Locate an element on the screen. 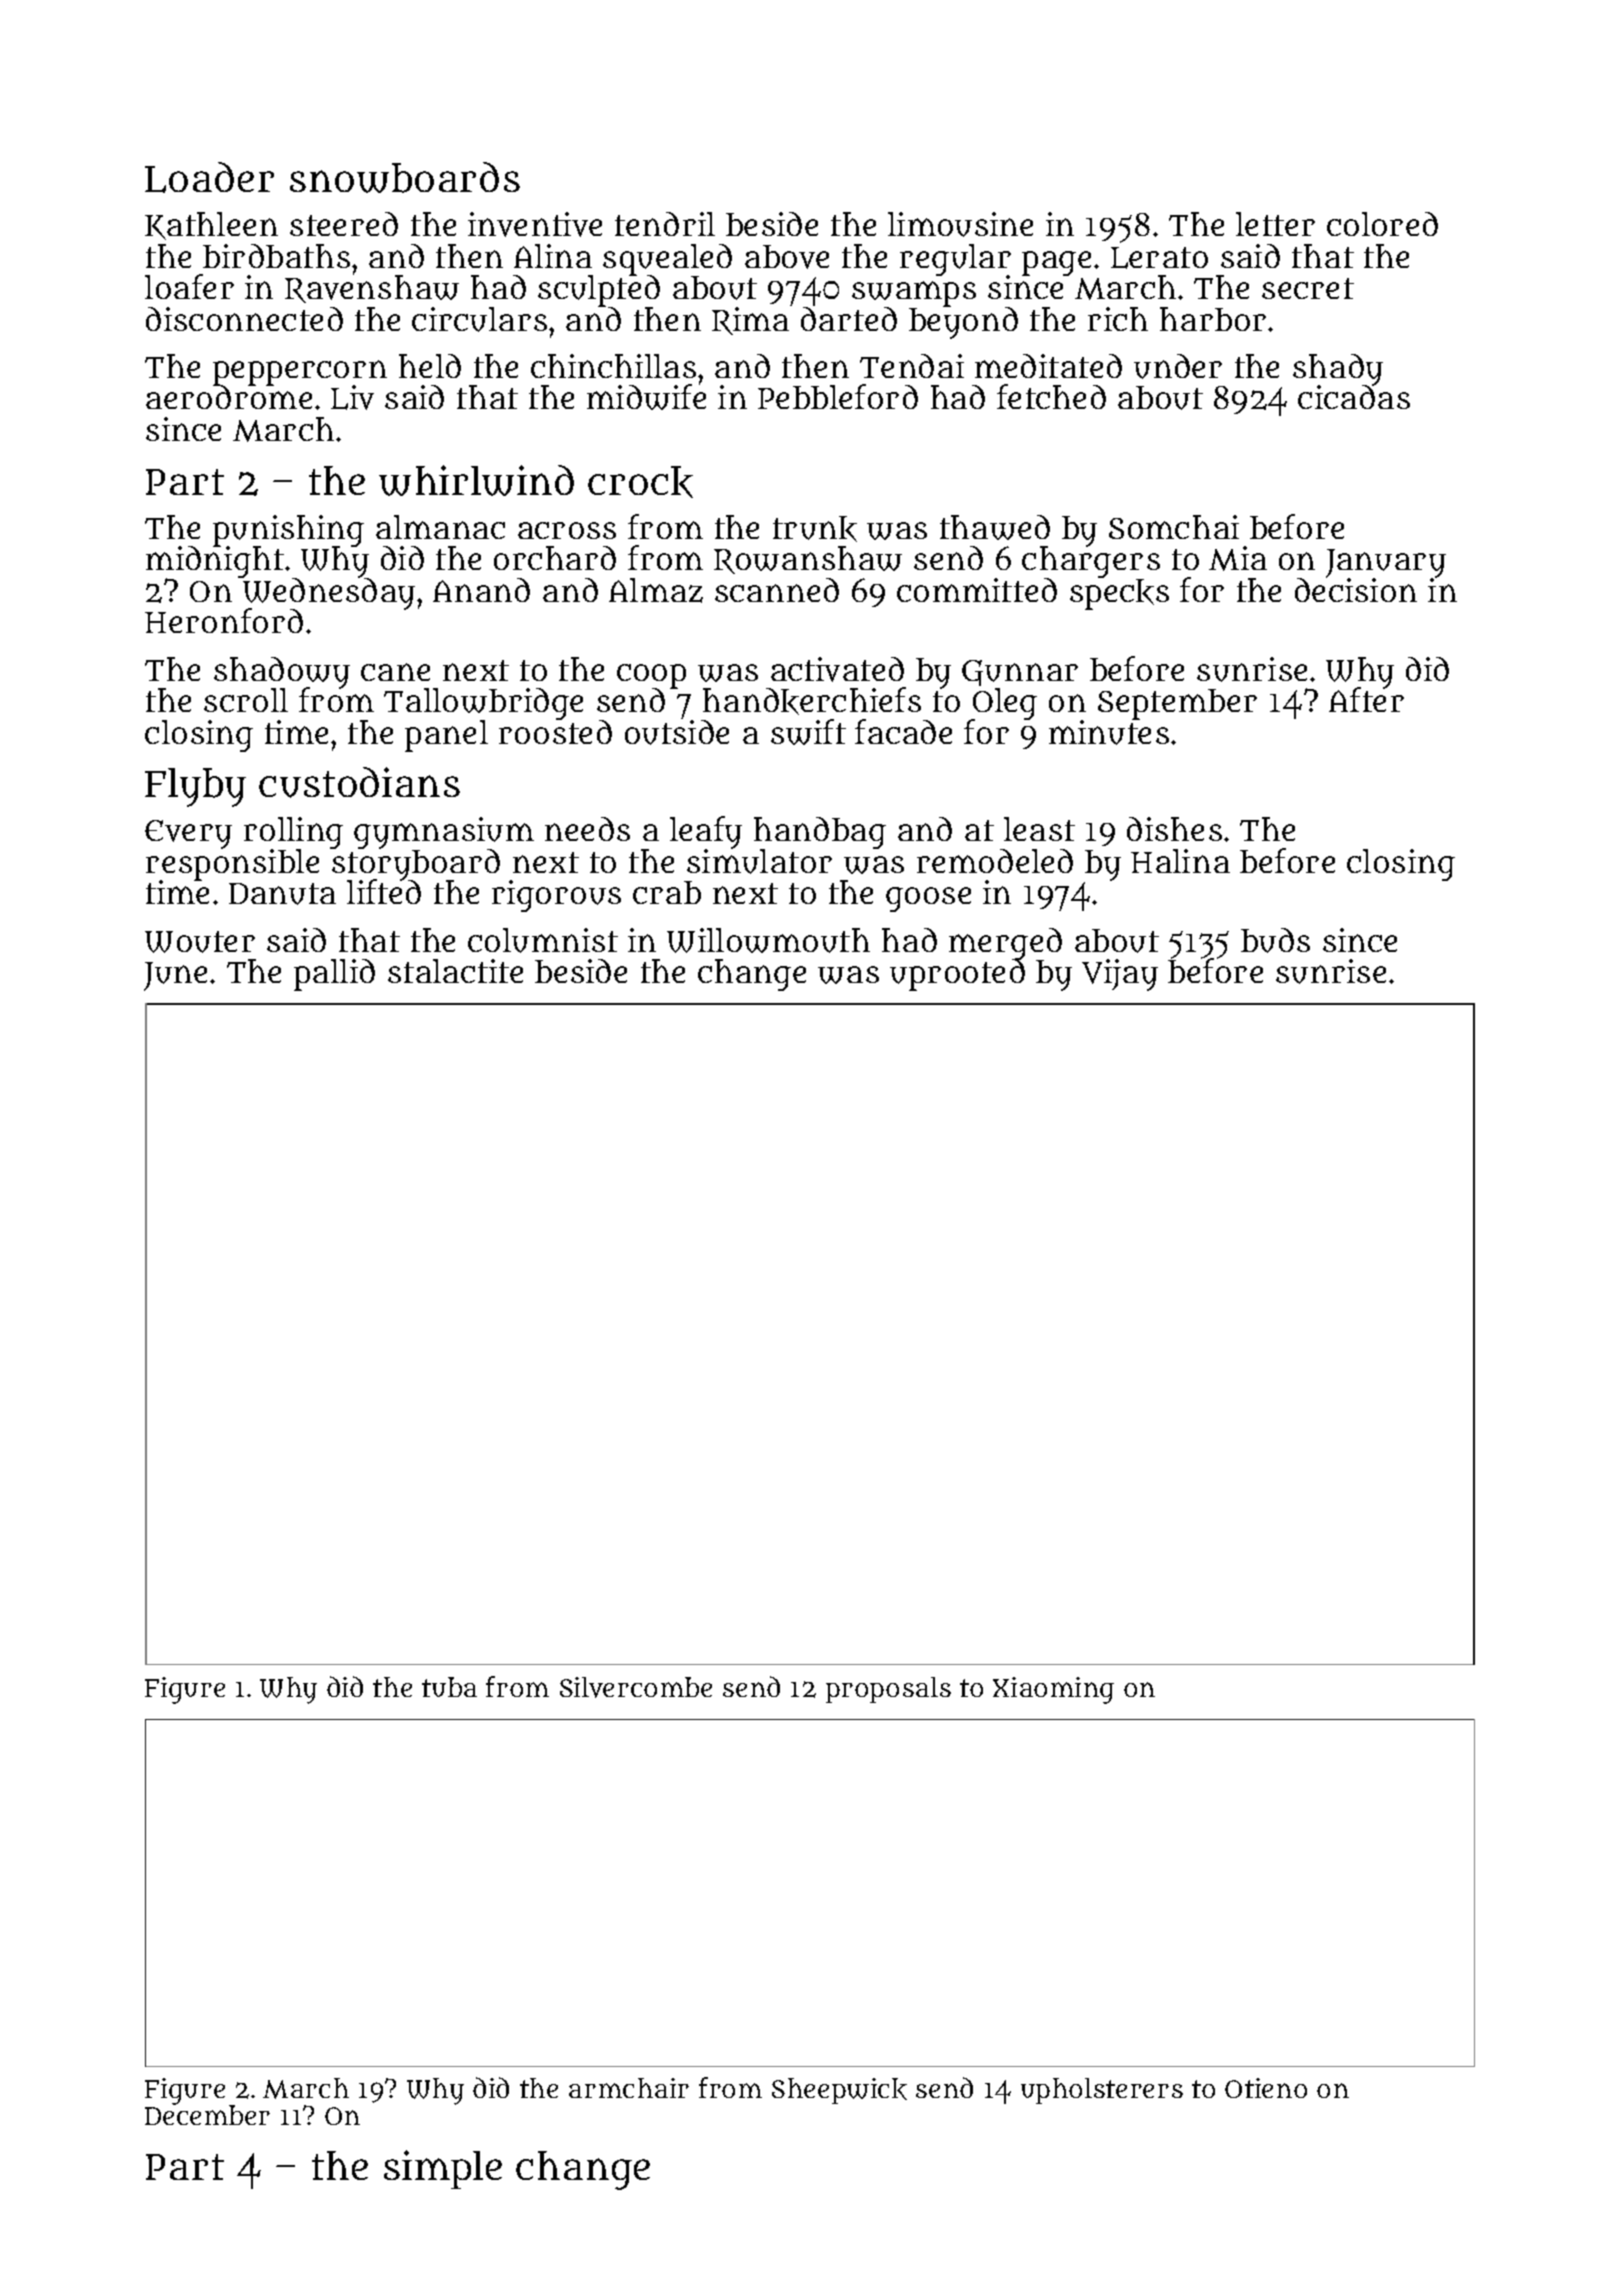 This screenshot has width=1620, height=2292. snowboards is located at coordinates (405, 177).
